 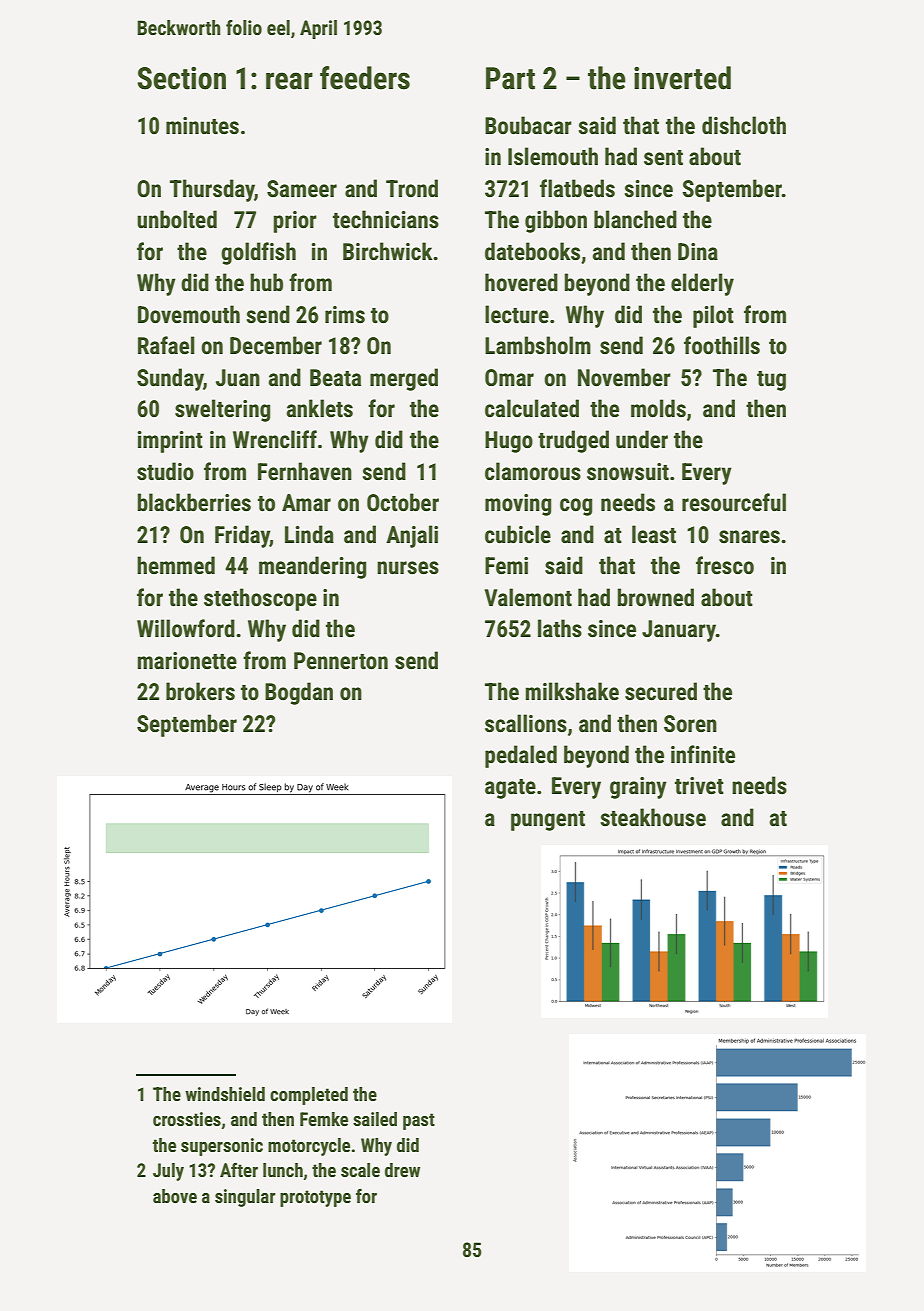 What do you see at coordinates (187, 661) in the page?
I see `marionette` at bounding box center [187, 661].
